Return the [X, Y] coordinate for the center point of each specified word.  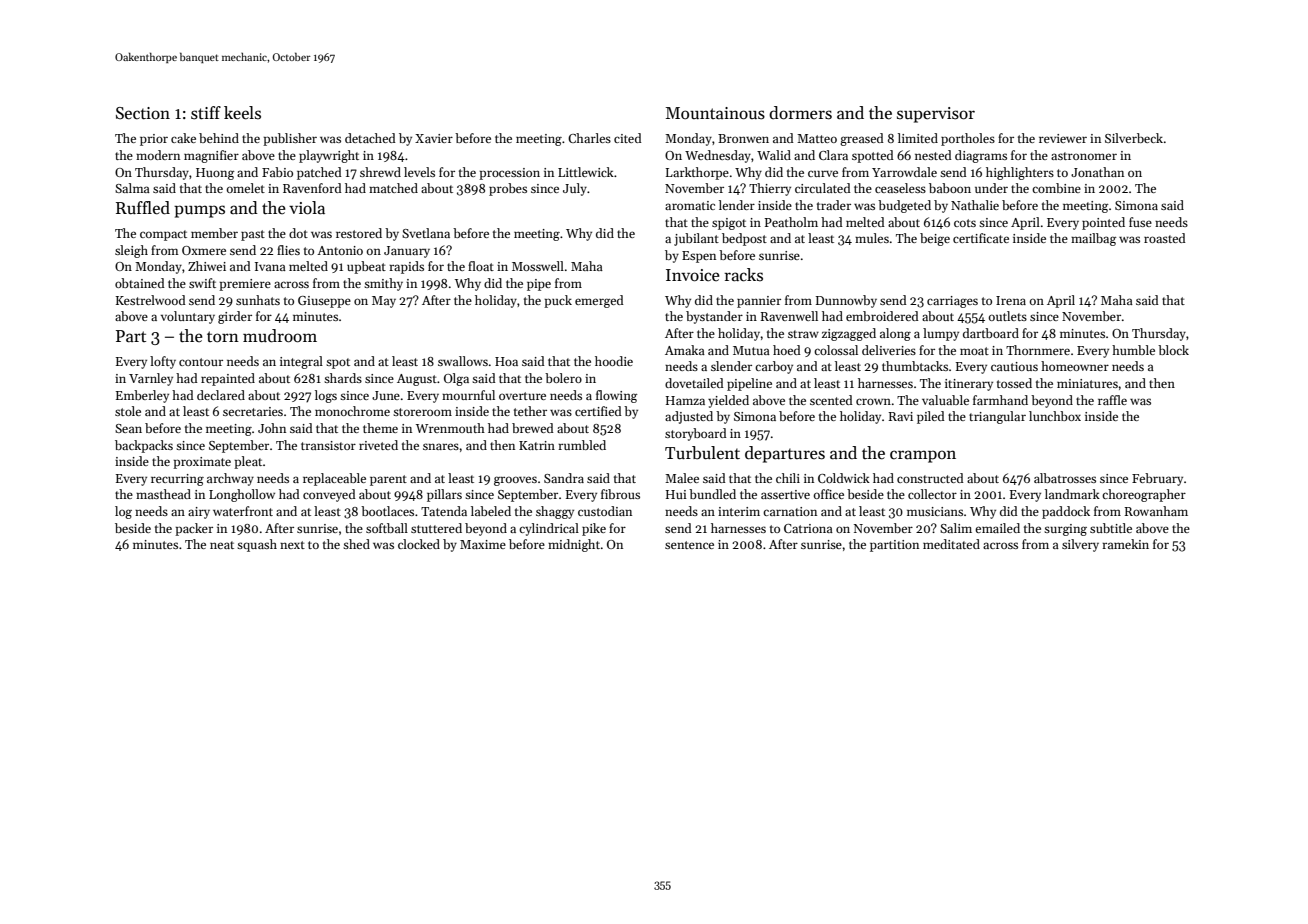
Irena [1011, 300]
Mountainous [715, 113]
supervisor [936, 115]
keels [242, 113]
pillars [444, 495]
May [384, 302]
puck [558, 301]
